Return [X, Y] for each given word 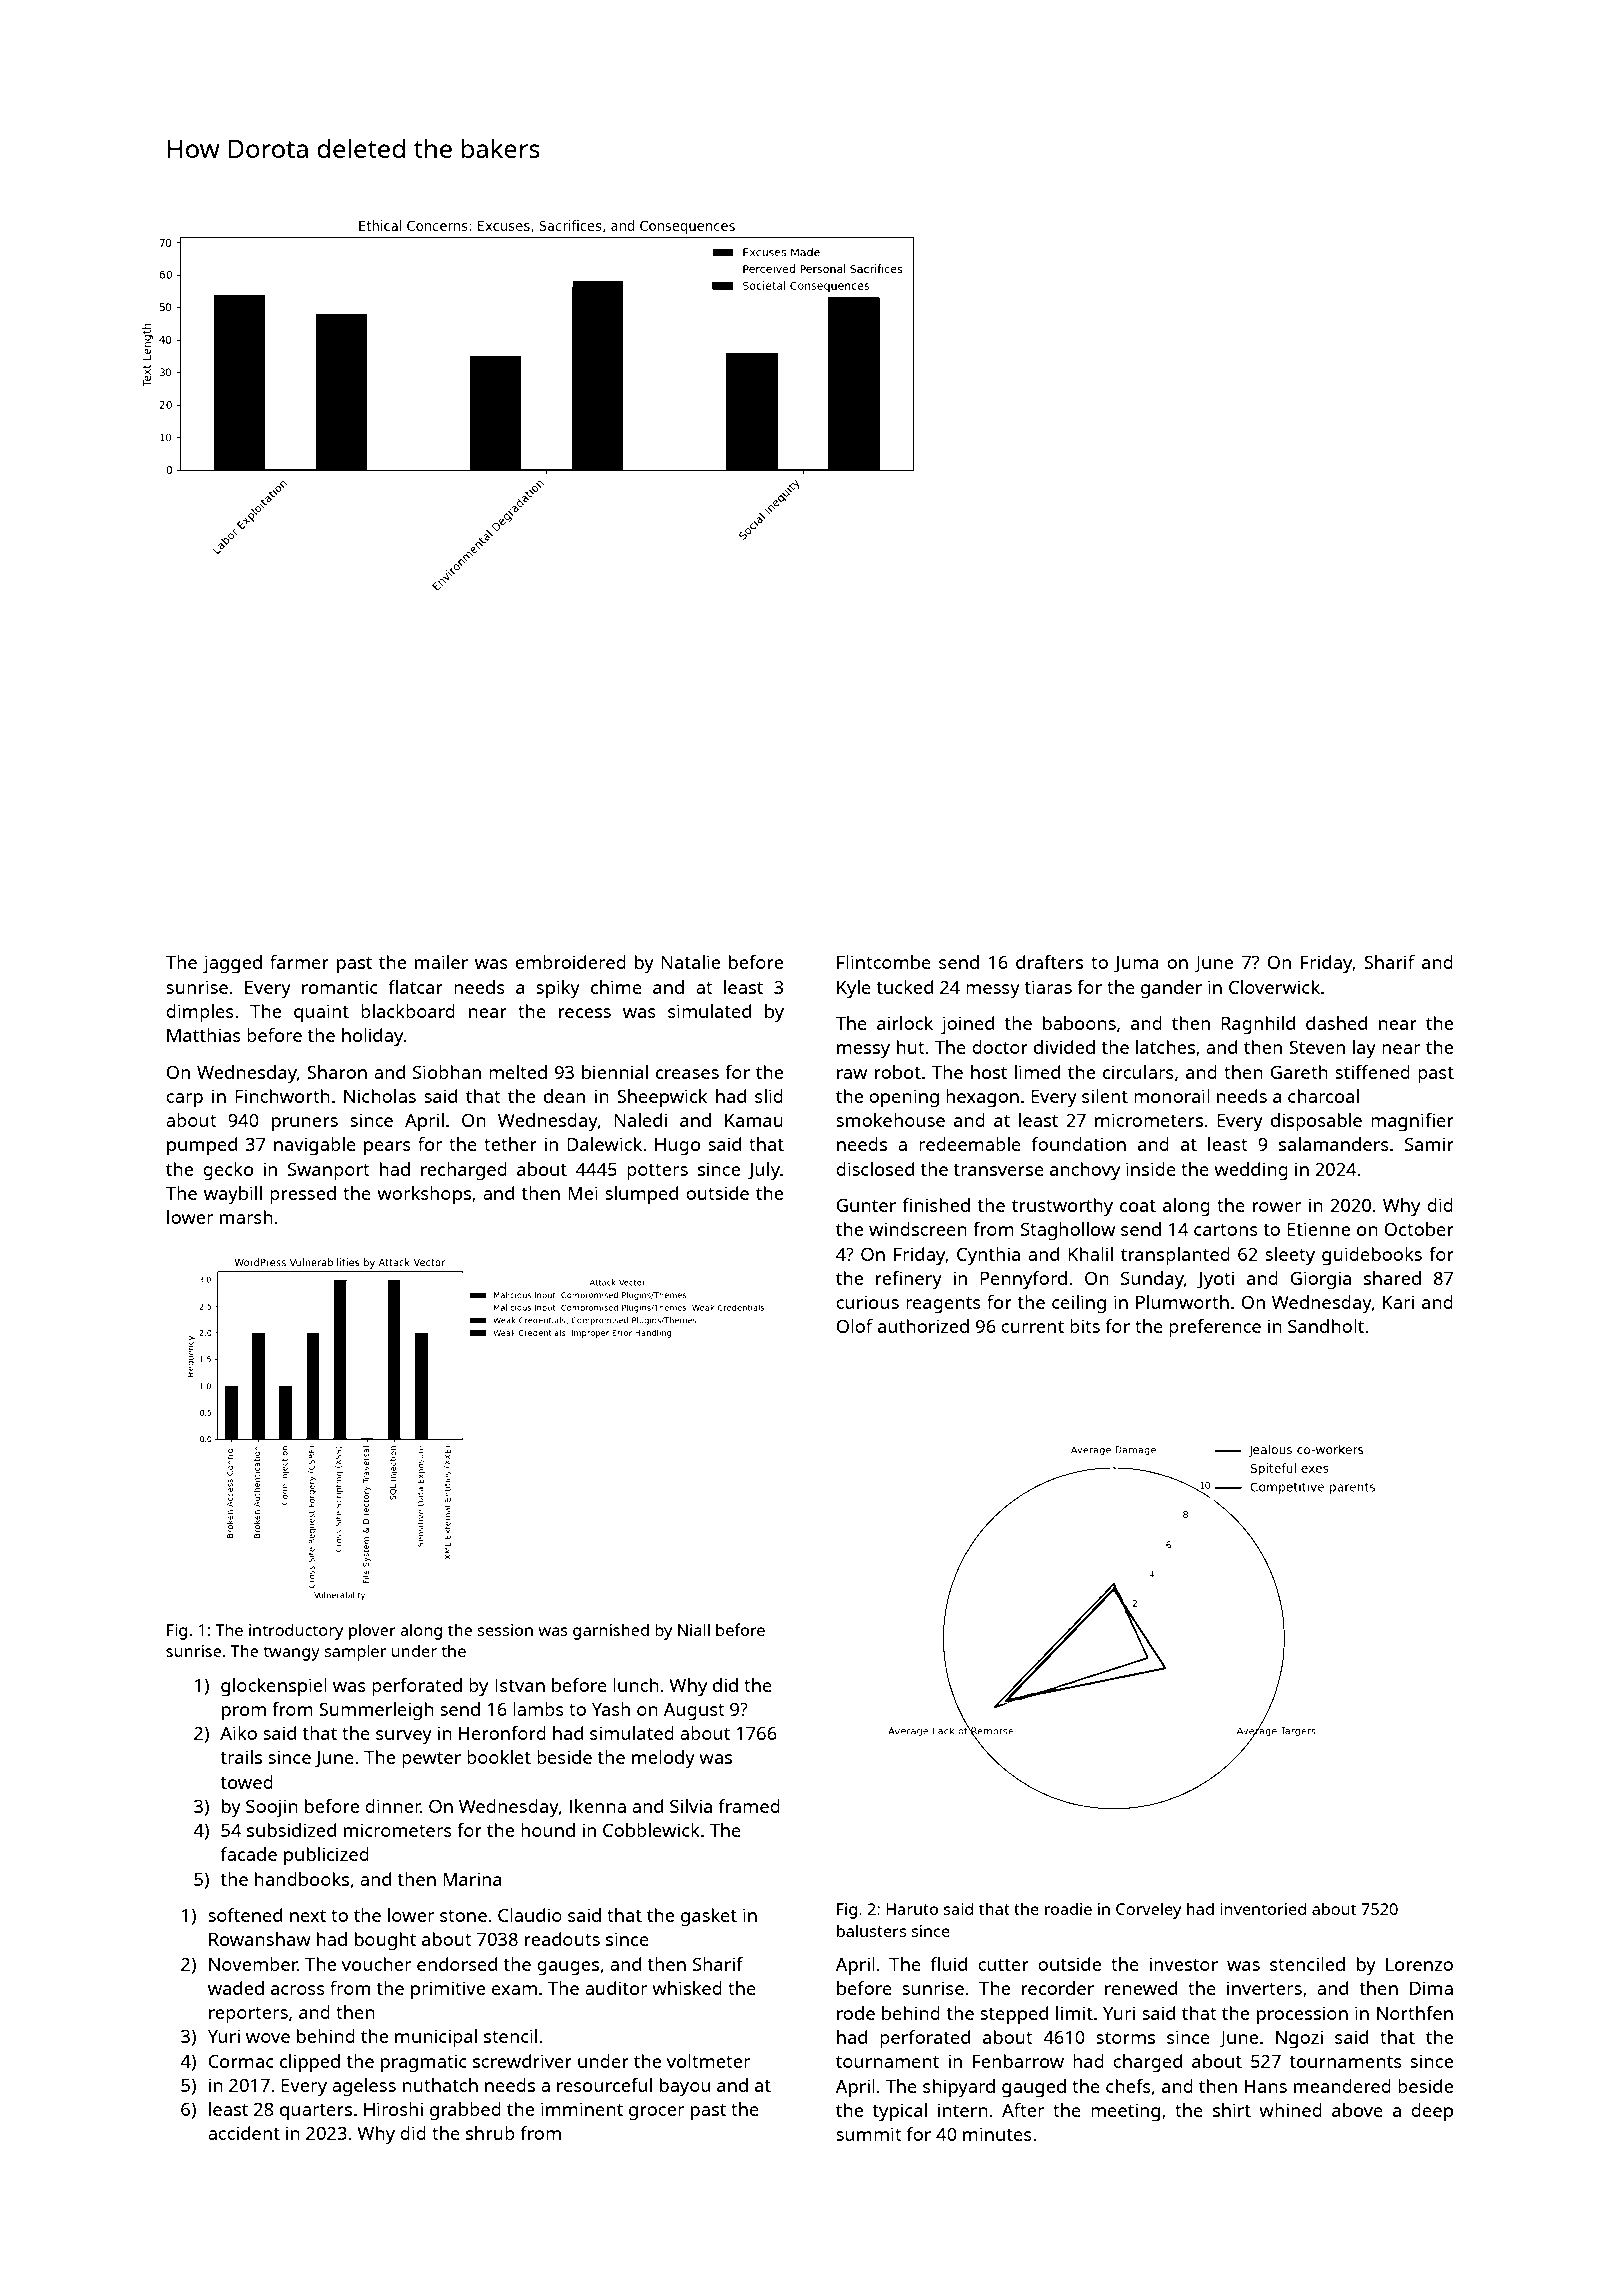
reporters [248, 2015]
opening [904, 1098]
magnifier [1412, 1122]
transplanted [1175, 1256]
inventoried [1263, 1909]
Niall [694, 1629]
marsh [246, 1217]
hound [548, 1830]
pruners [305, 1124]
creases [687, 1074]
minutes [997, 2134]
